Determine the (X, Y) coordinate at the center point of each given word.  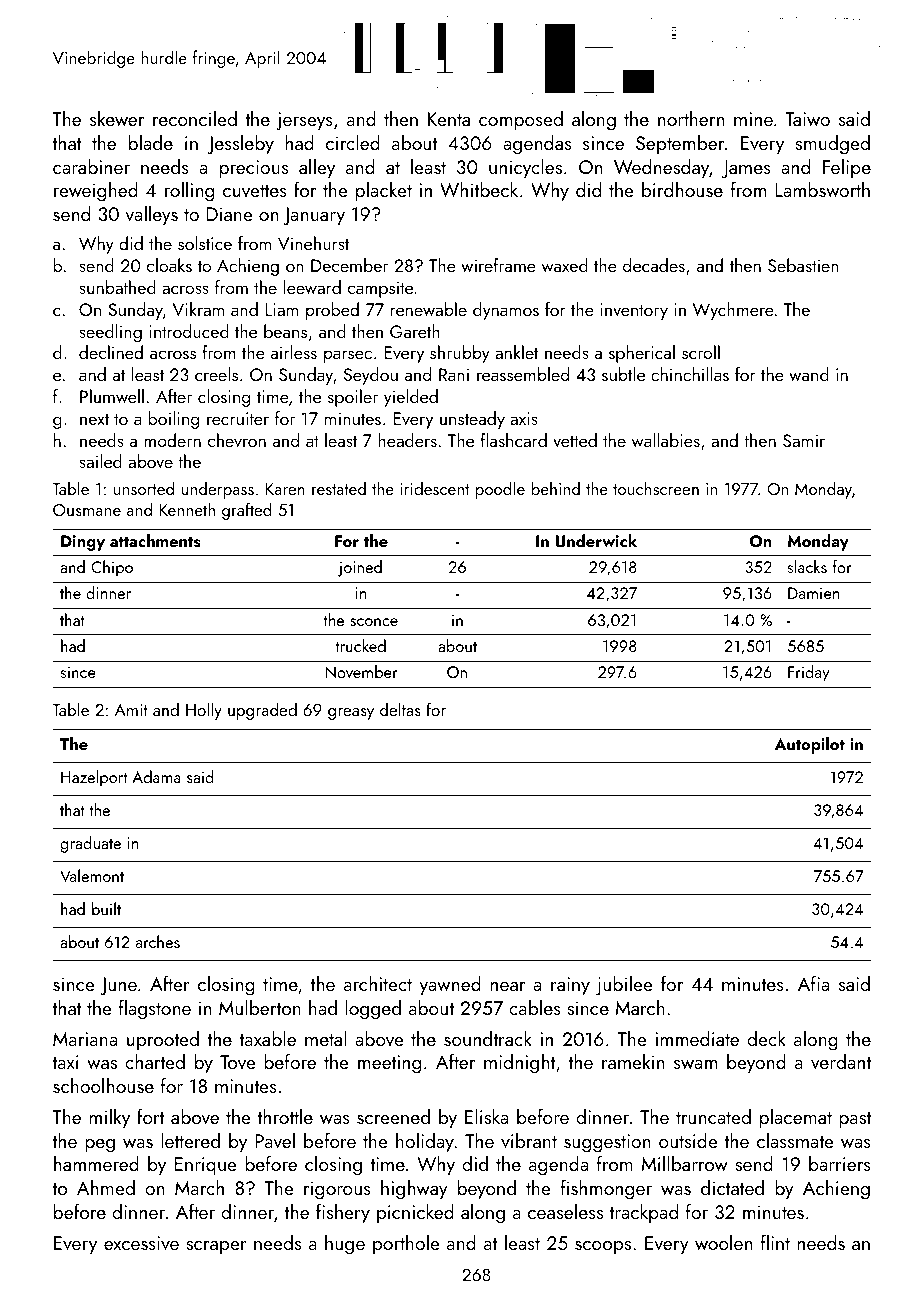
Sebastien (803, 265)
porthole (406, 1245)
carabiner (91, 166)
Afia (813, 983)
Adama (156, 776)
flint (775, 1242)
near (507, 986)
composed (521, 121)
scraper (216, 1248)
